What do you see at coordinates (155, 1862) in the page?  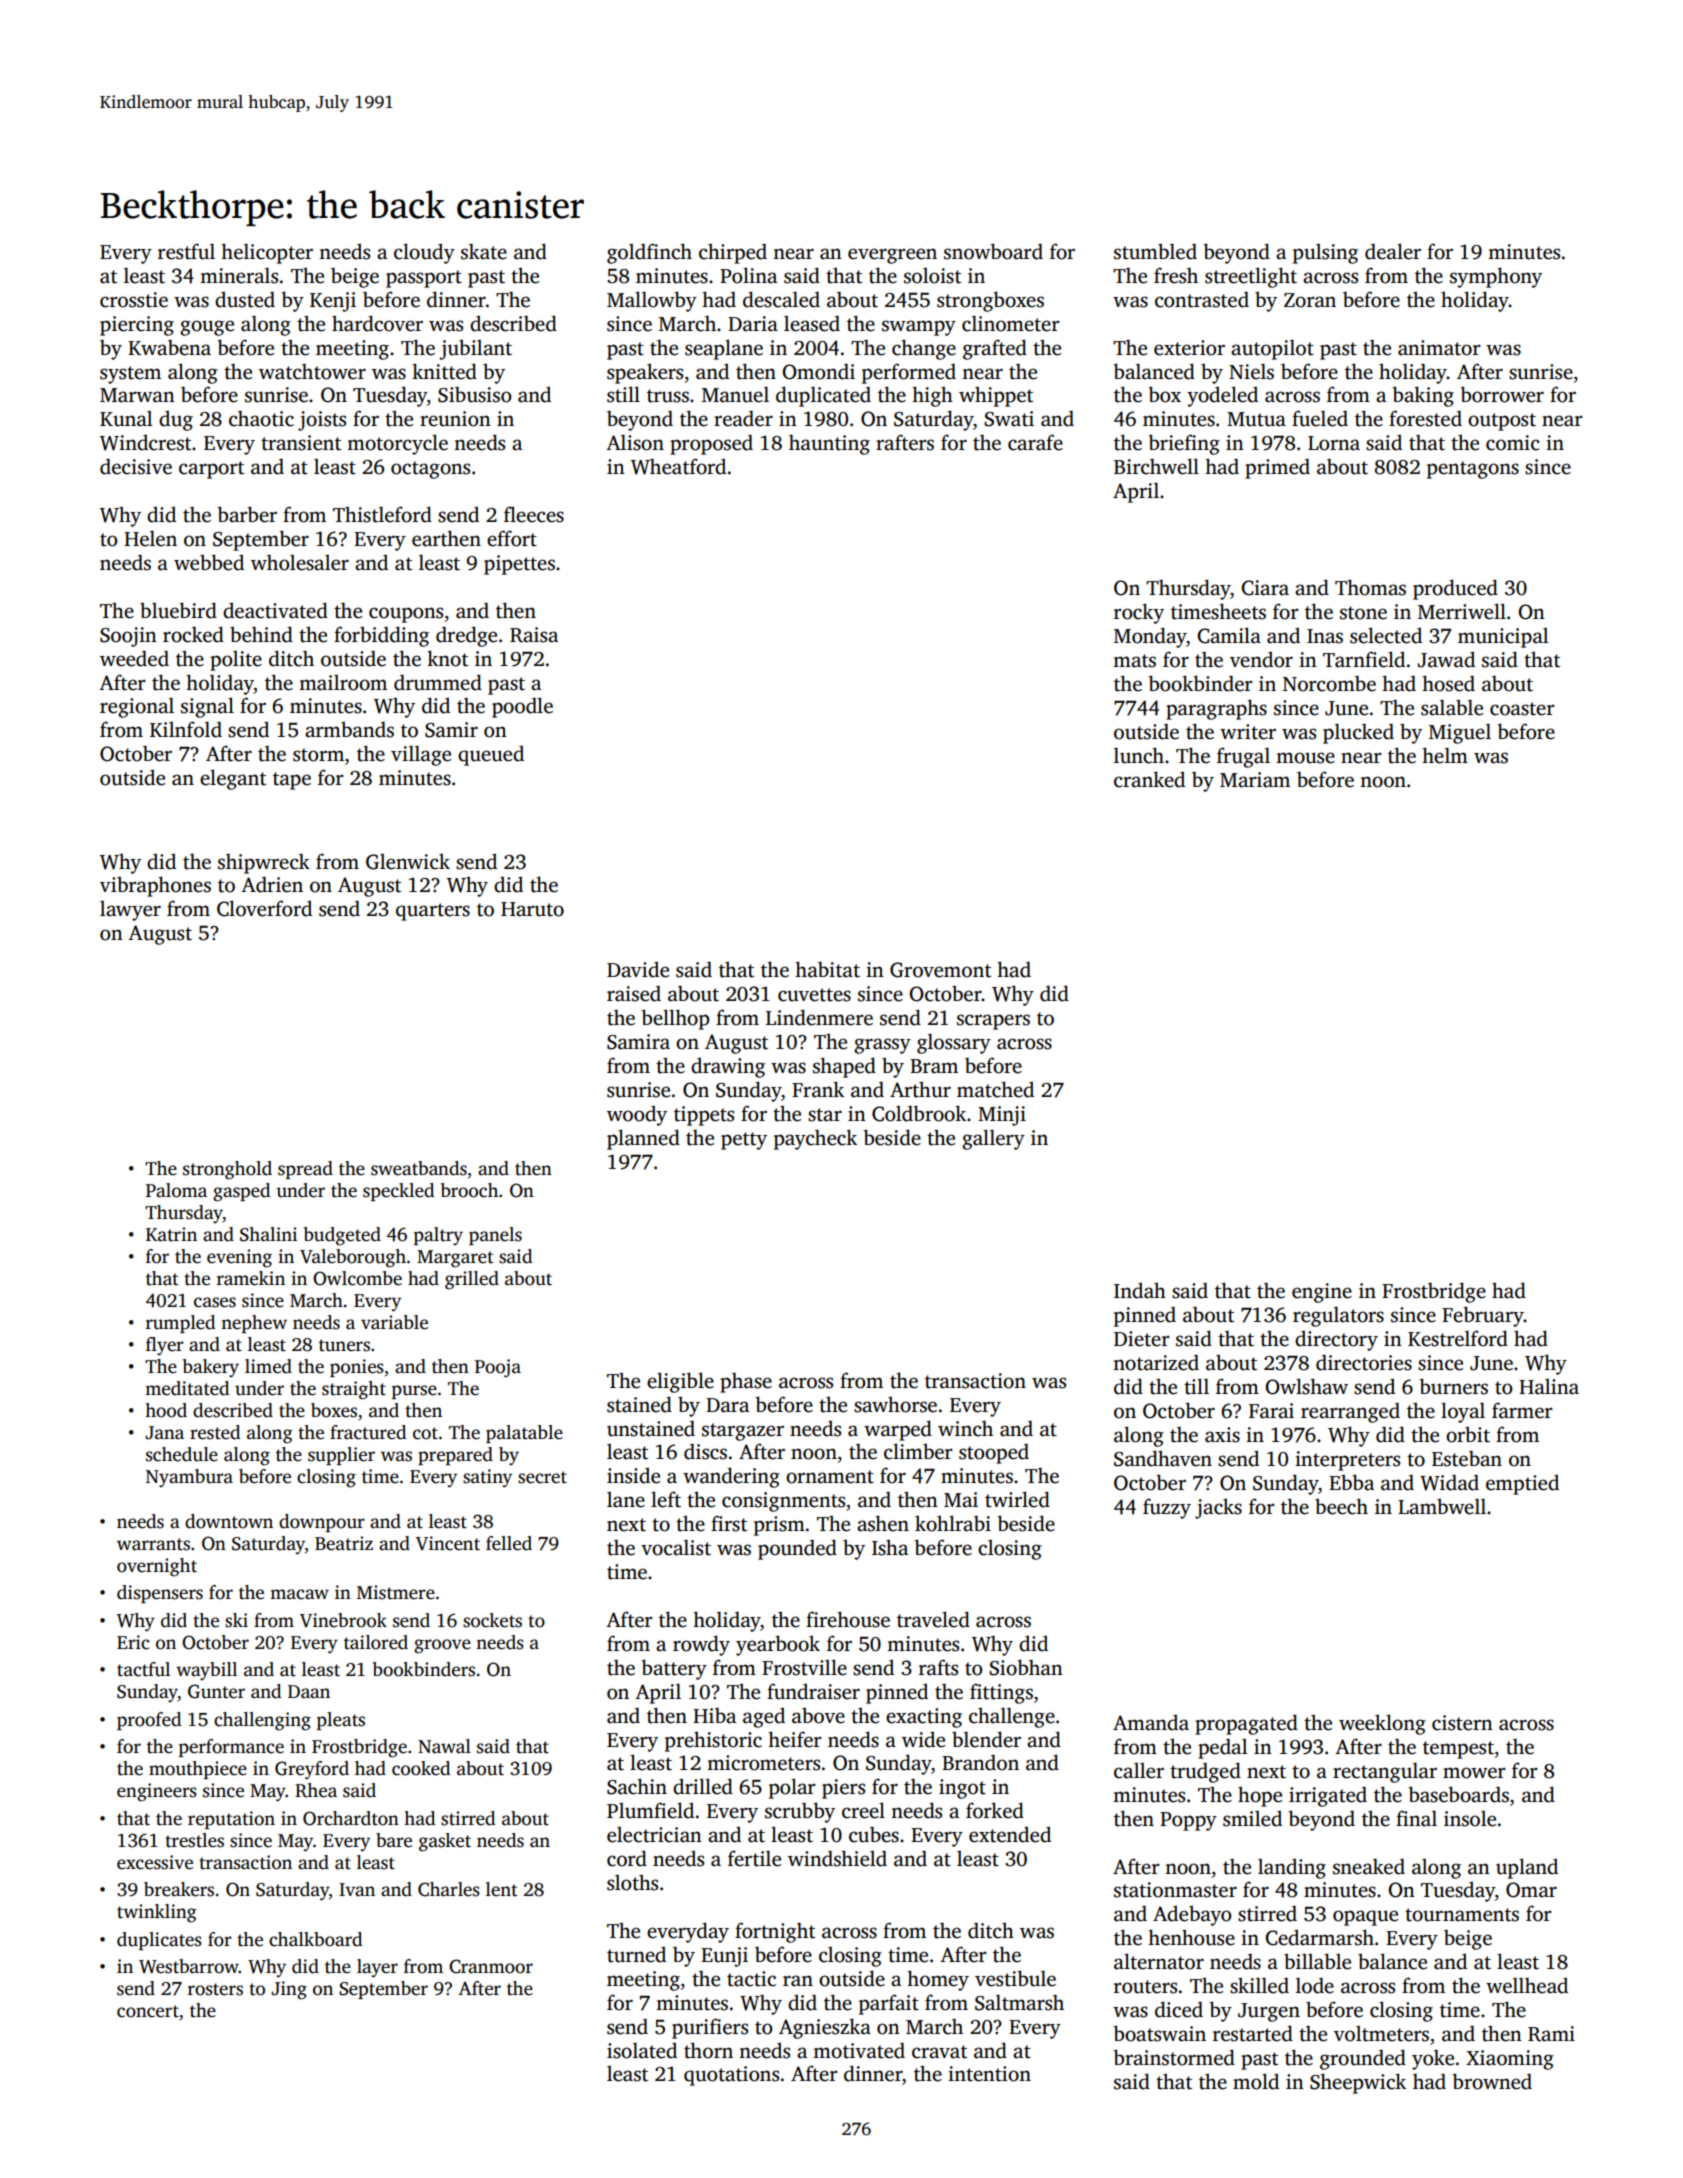 I see `excessive` at bounding box center [155, 1862].
